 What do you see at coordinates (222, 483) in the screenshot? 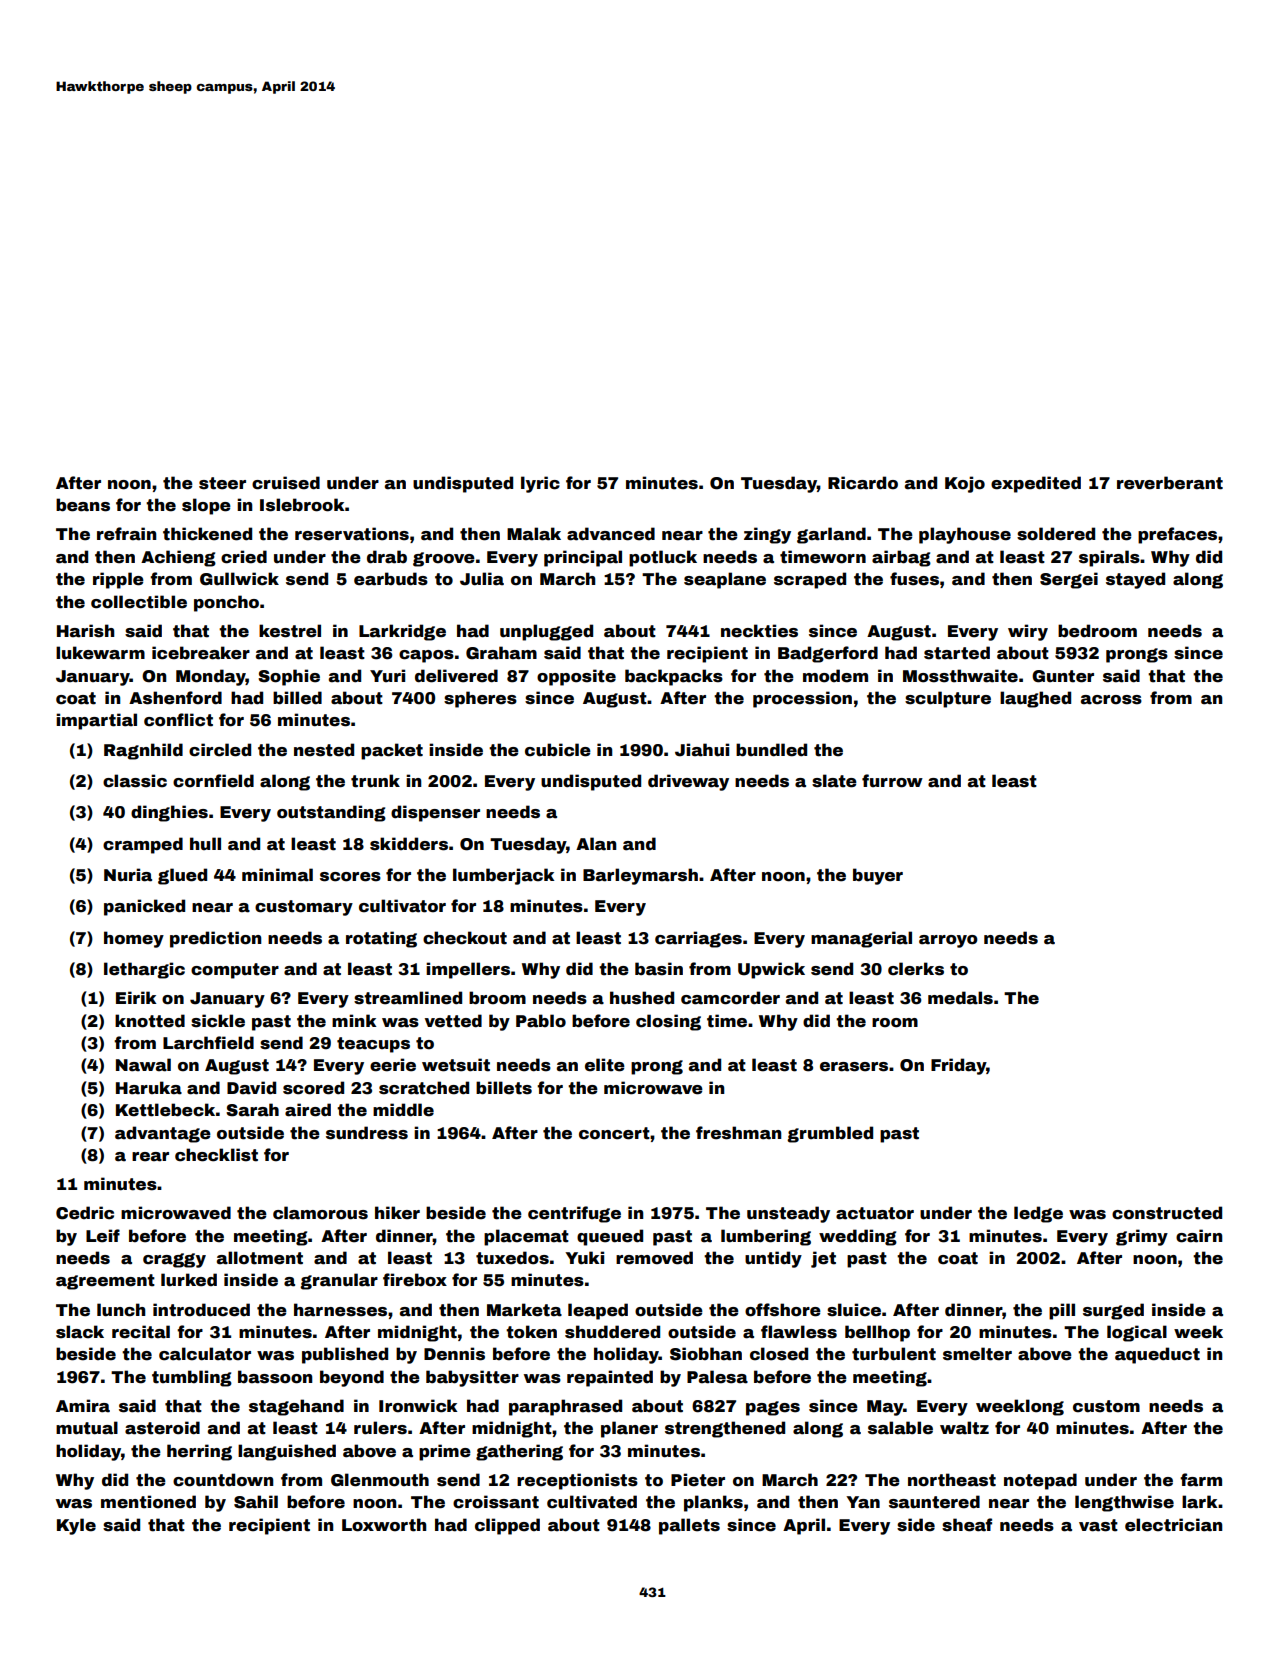
I see `steer` at bounding box center [222, 483].
